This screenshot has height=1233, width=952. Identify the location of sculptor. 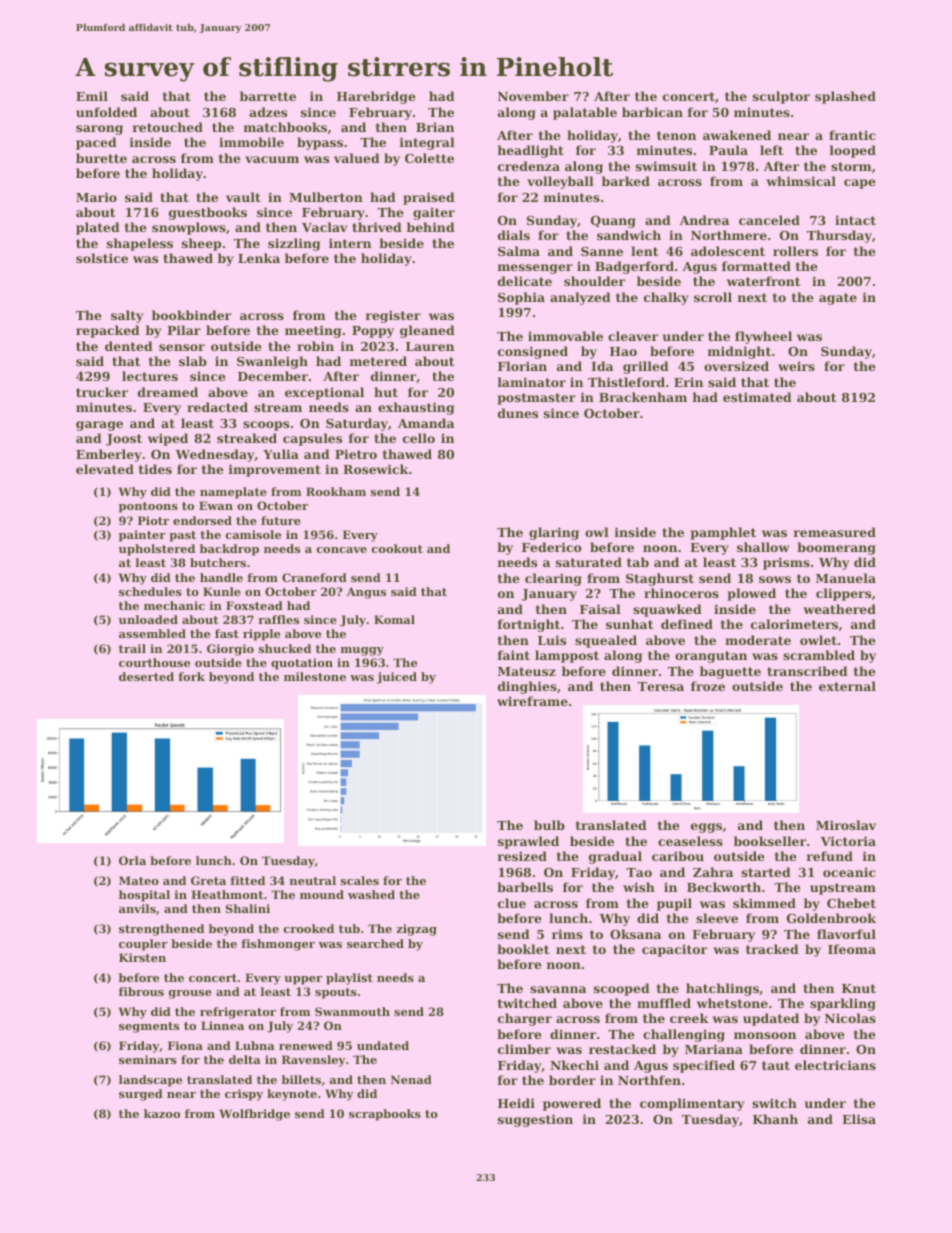
(781, 97).
